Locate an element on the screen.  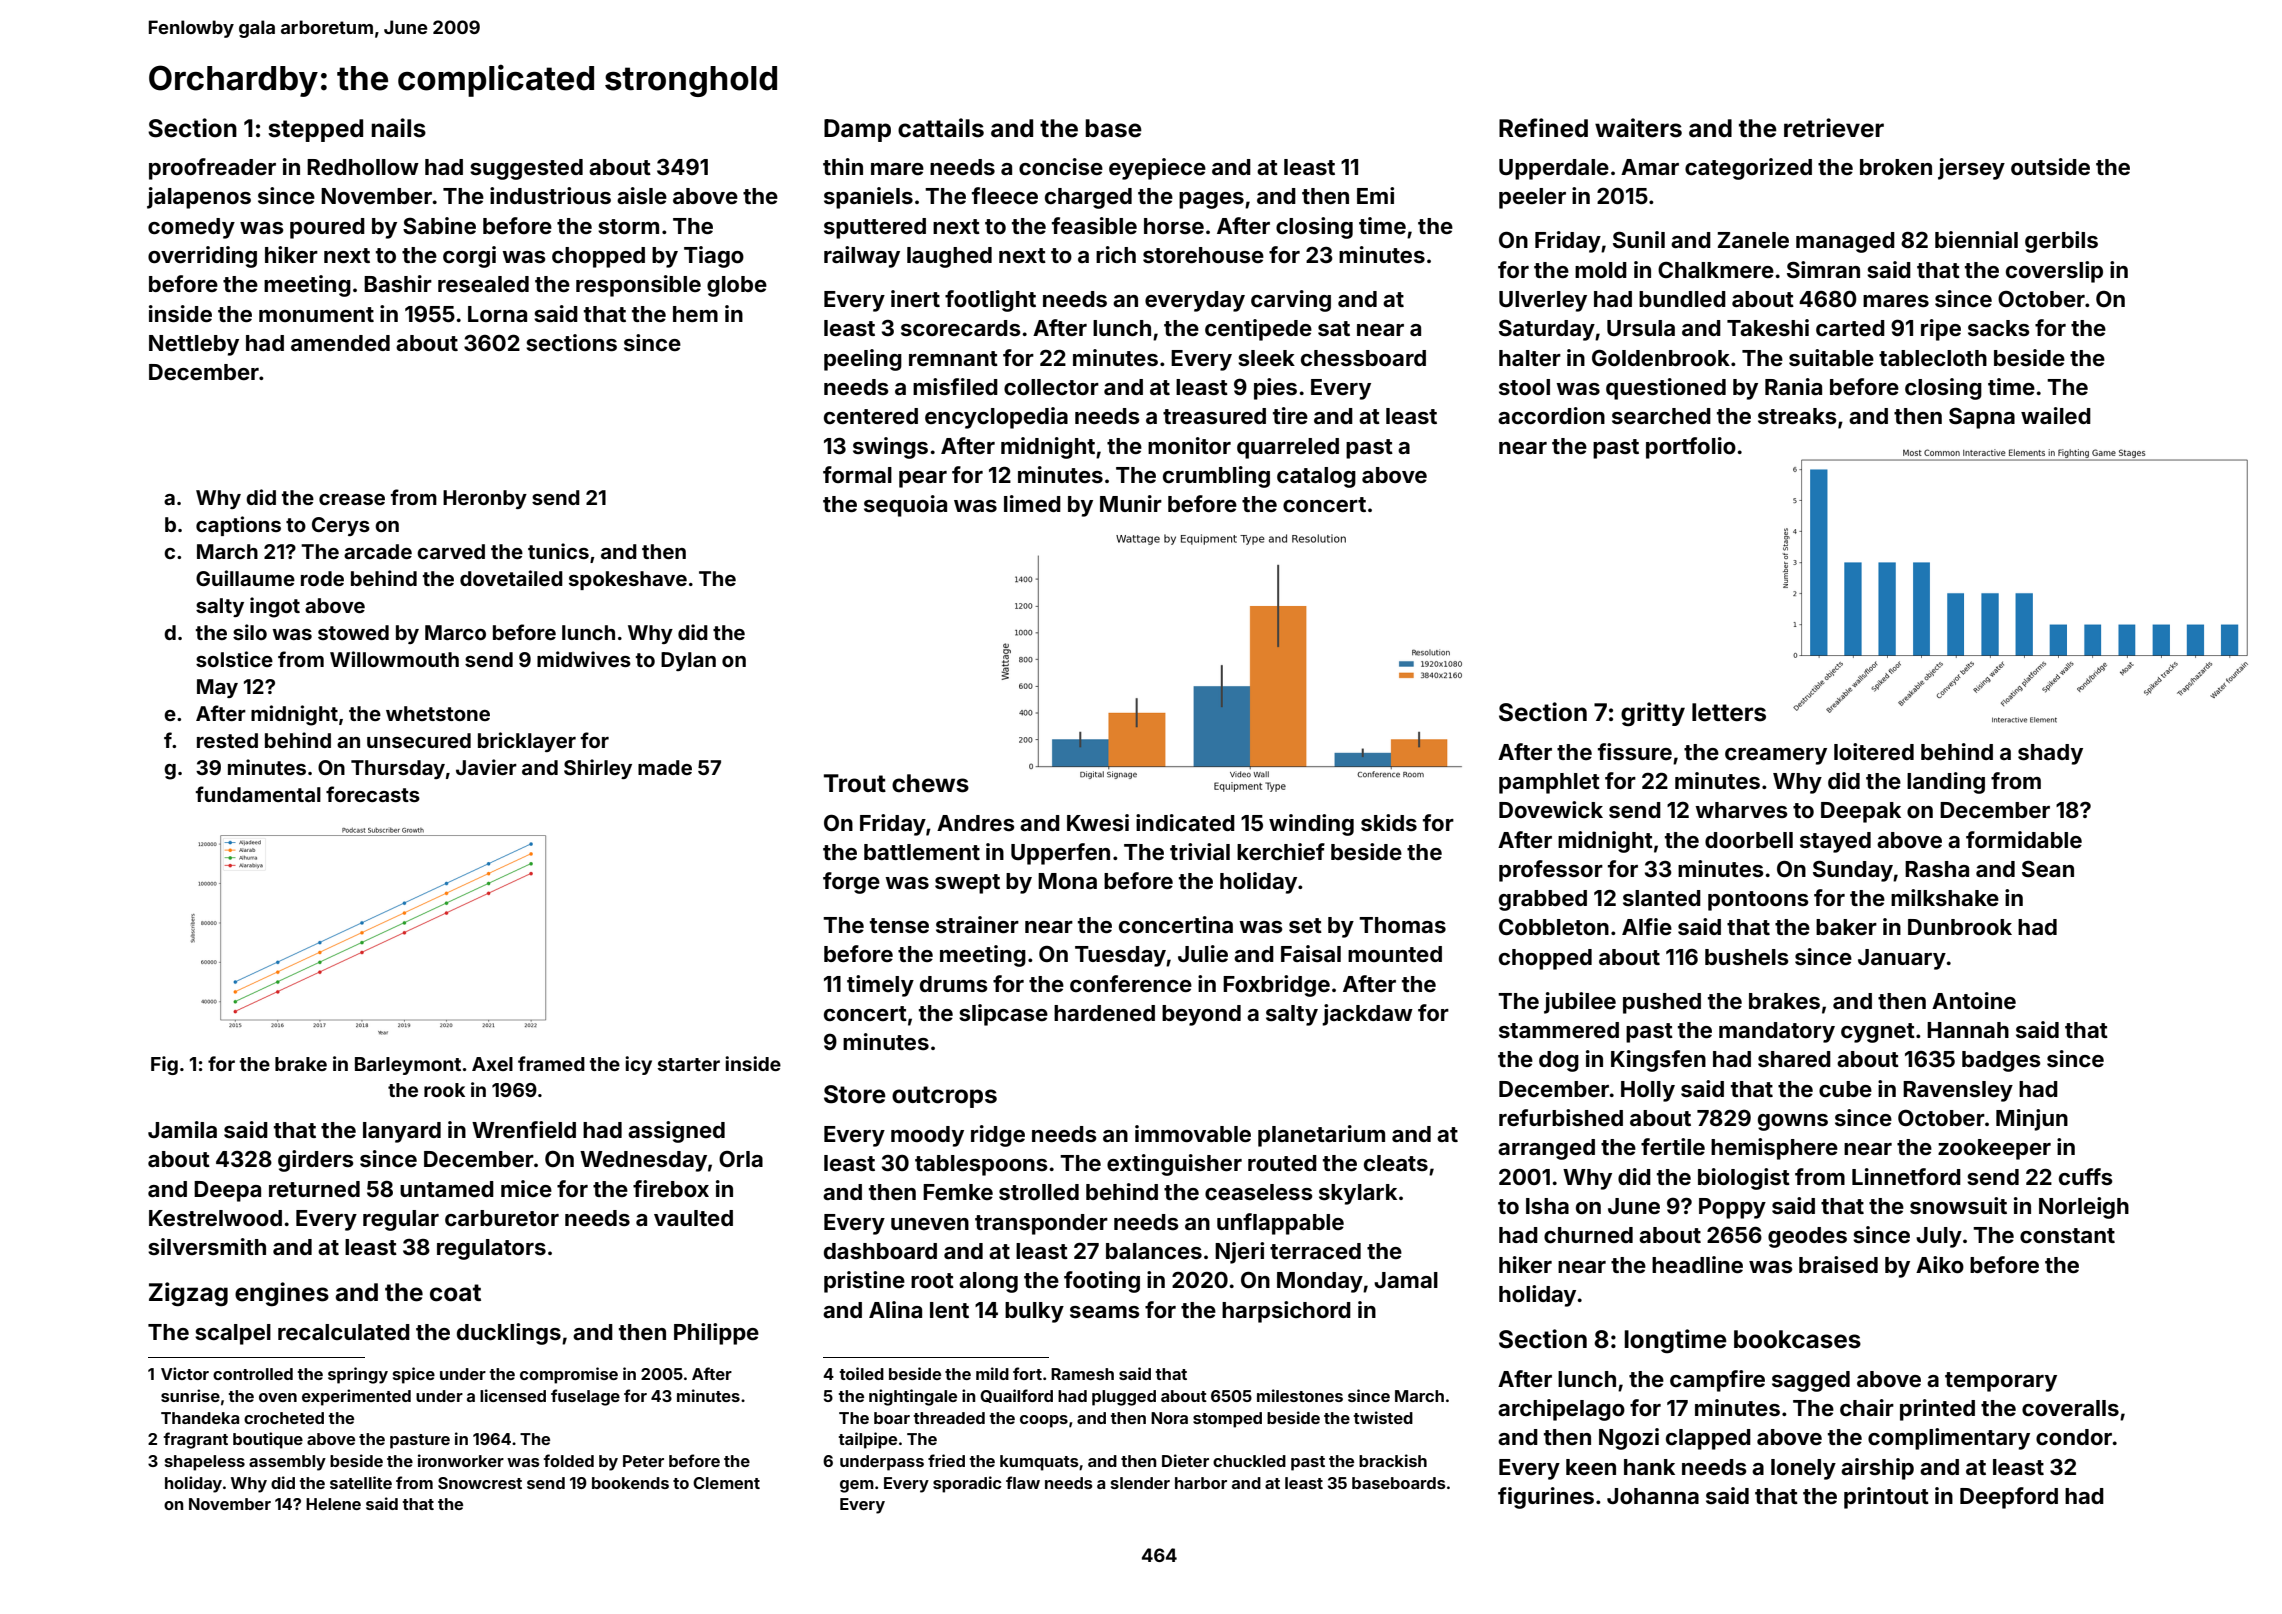
shady is located at coordinates (2050, 754).
